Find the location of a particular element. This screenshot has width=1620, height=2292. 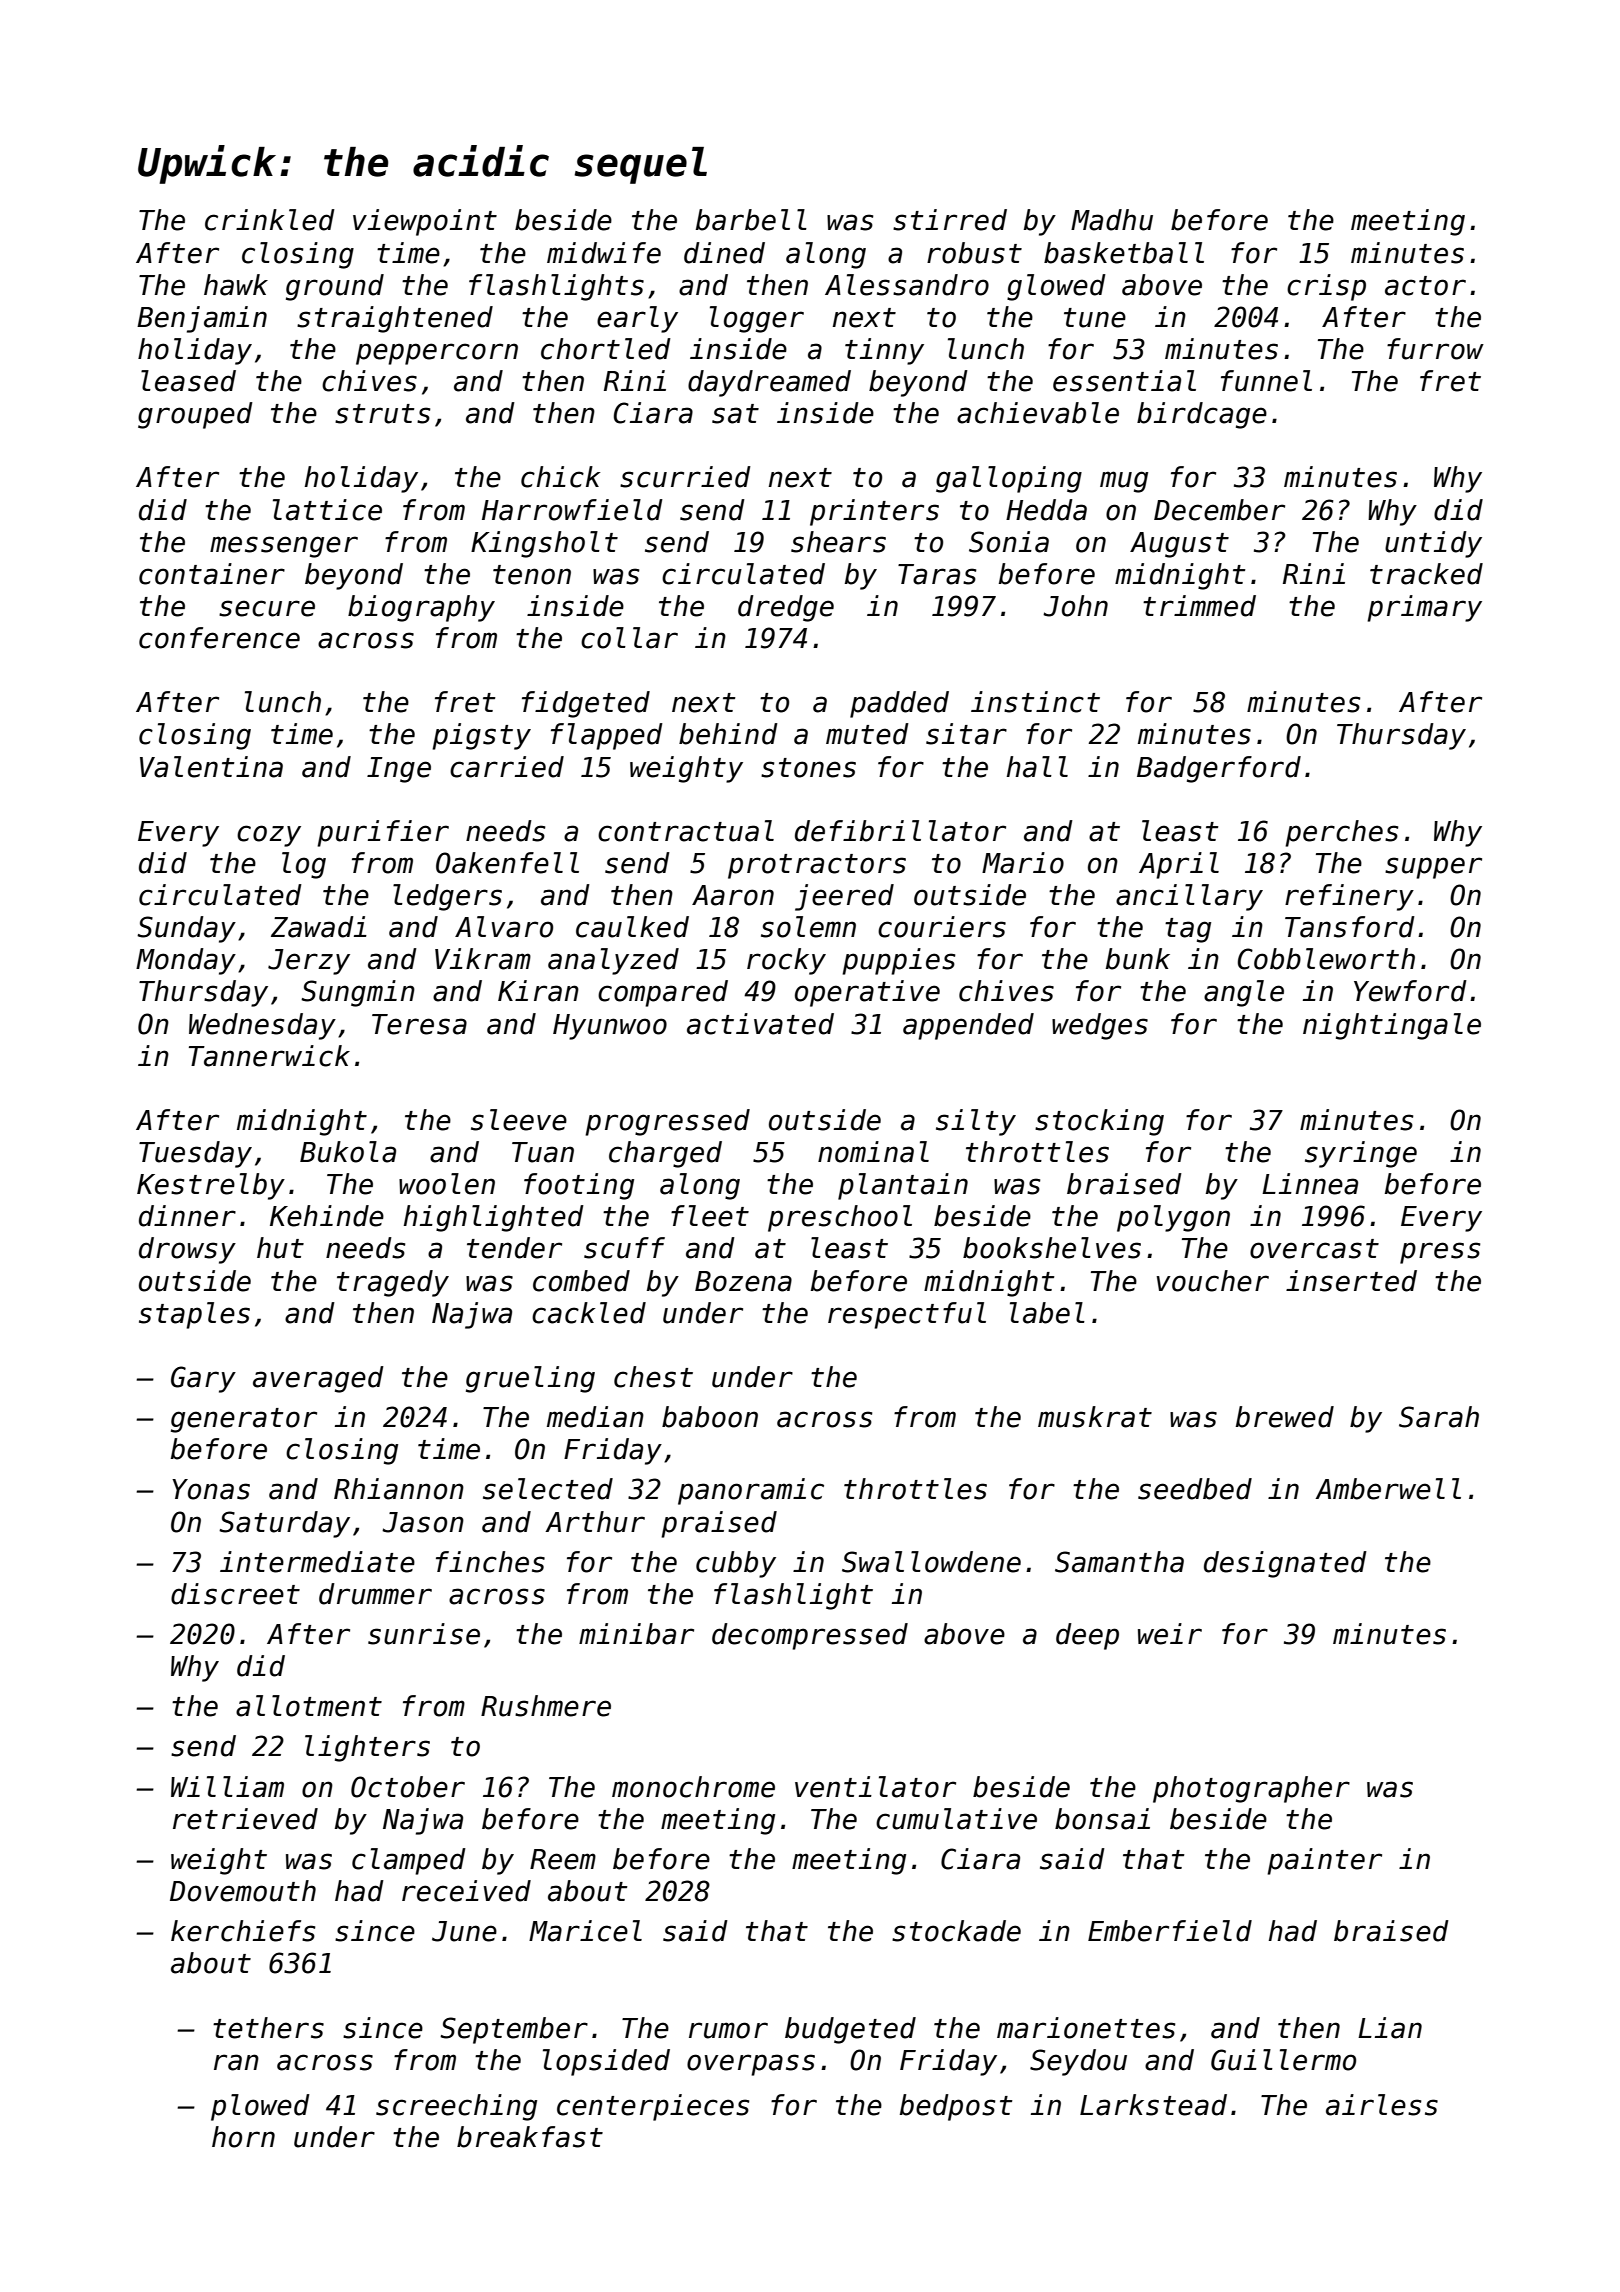

tender is located at coordinates (514, 1248).
